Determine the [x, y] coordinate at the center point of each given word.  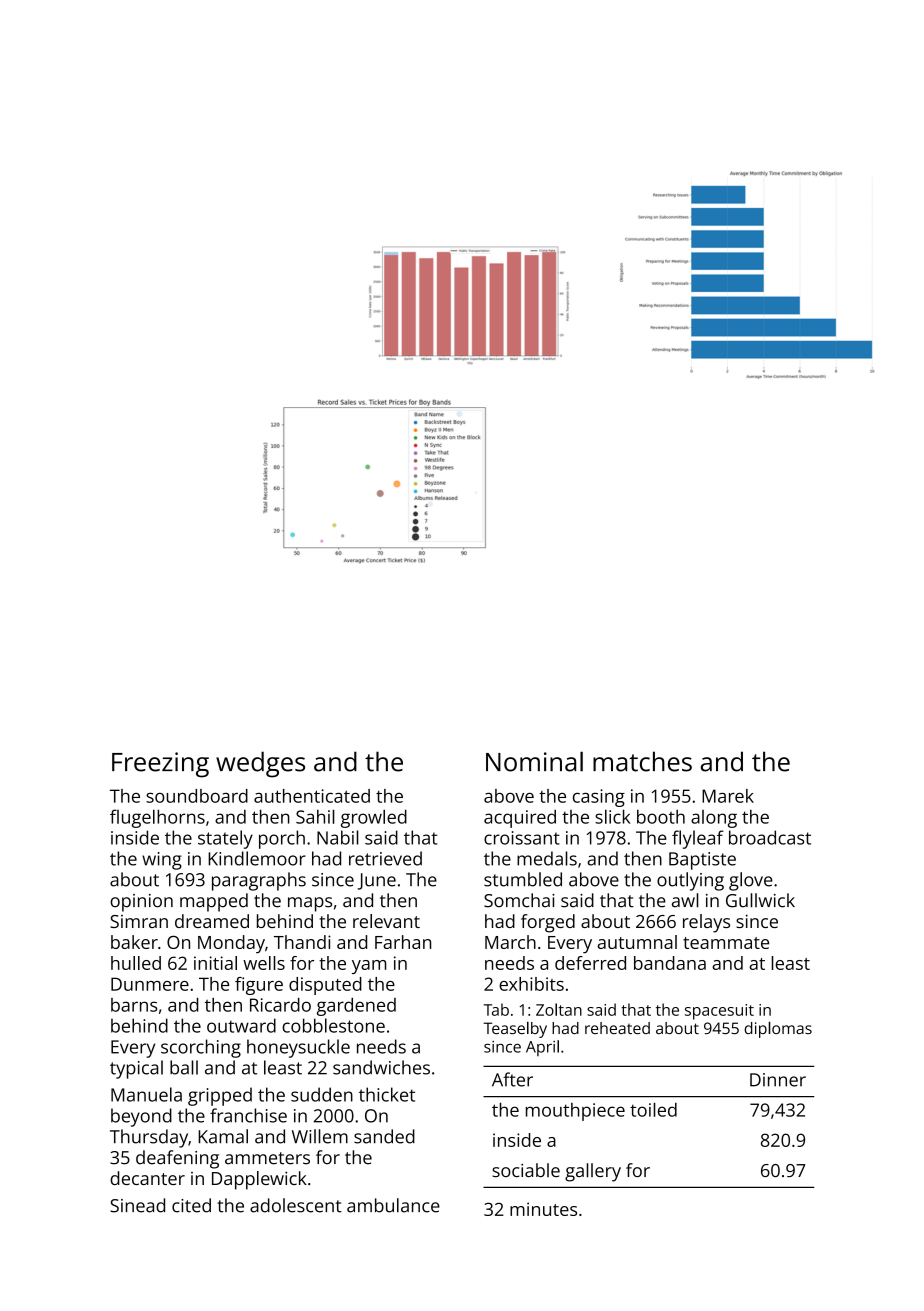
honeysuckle [298, 1048]
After [512, 1079]
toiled [653, 1109]
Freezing [160, 765]
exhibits [531, 984]
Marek [728, 796]
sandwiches [381, 1067]
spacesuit [719, 1012]
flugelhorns [157, 818]
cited [191, 1205]
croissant [522, 838]
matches [642, 761]
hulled [136, 963]
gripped [220, 1096]
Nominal [534, 761]
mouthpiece [575, 1112]
